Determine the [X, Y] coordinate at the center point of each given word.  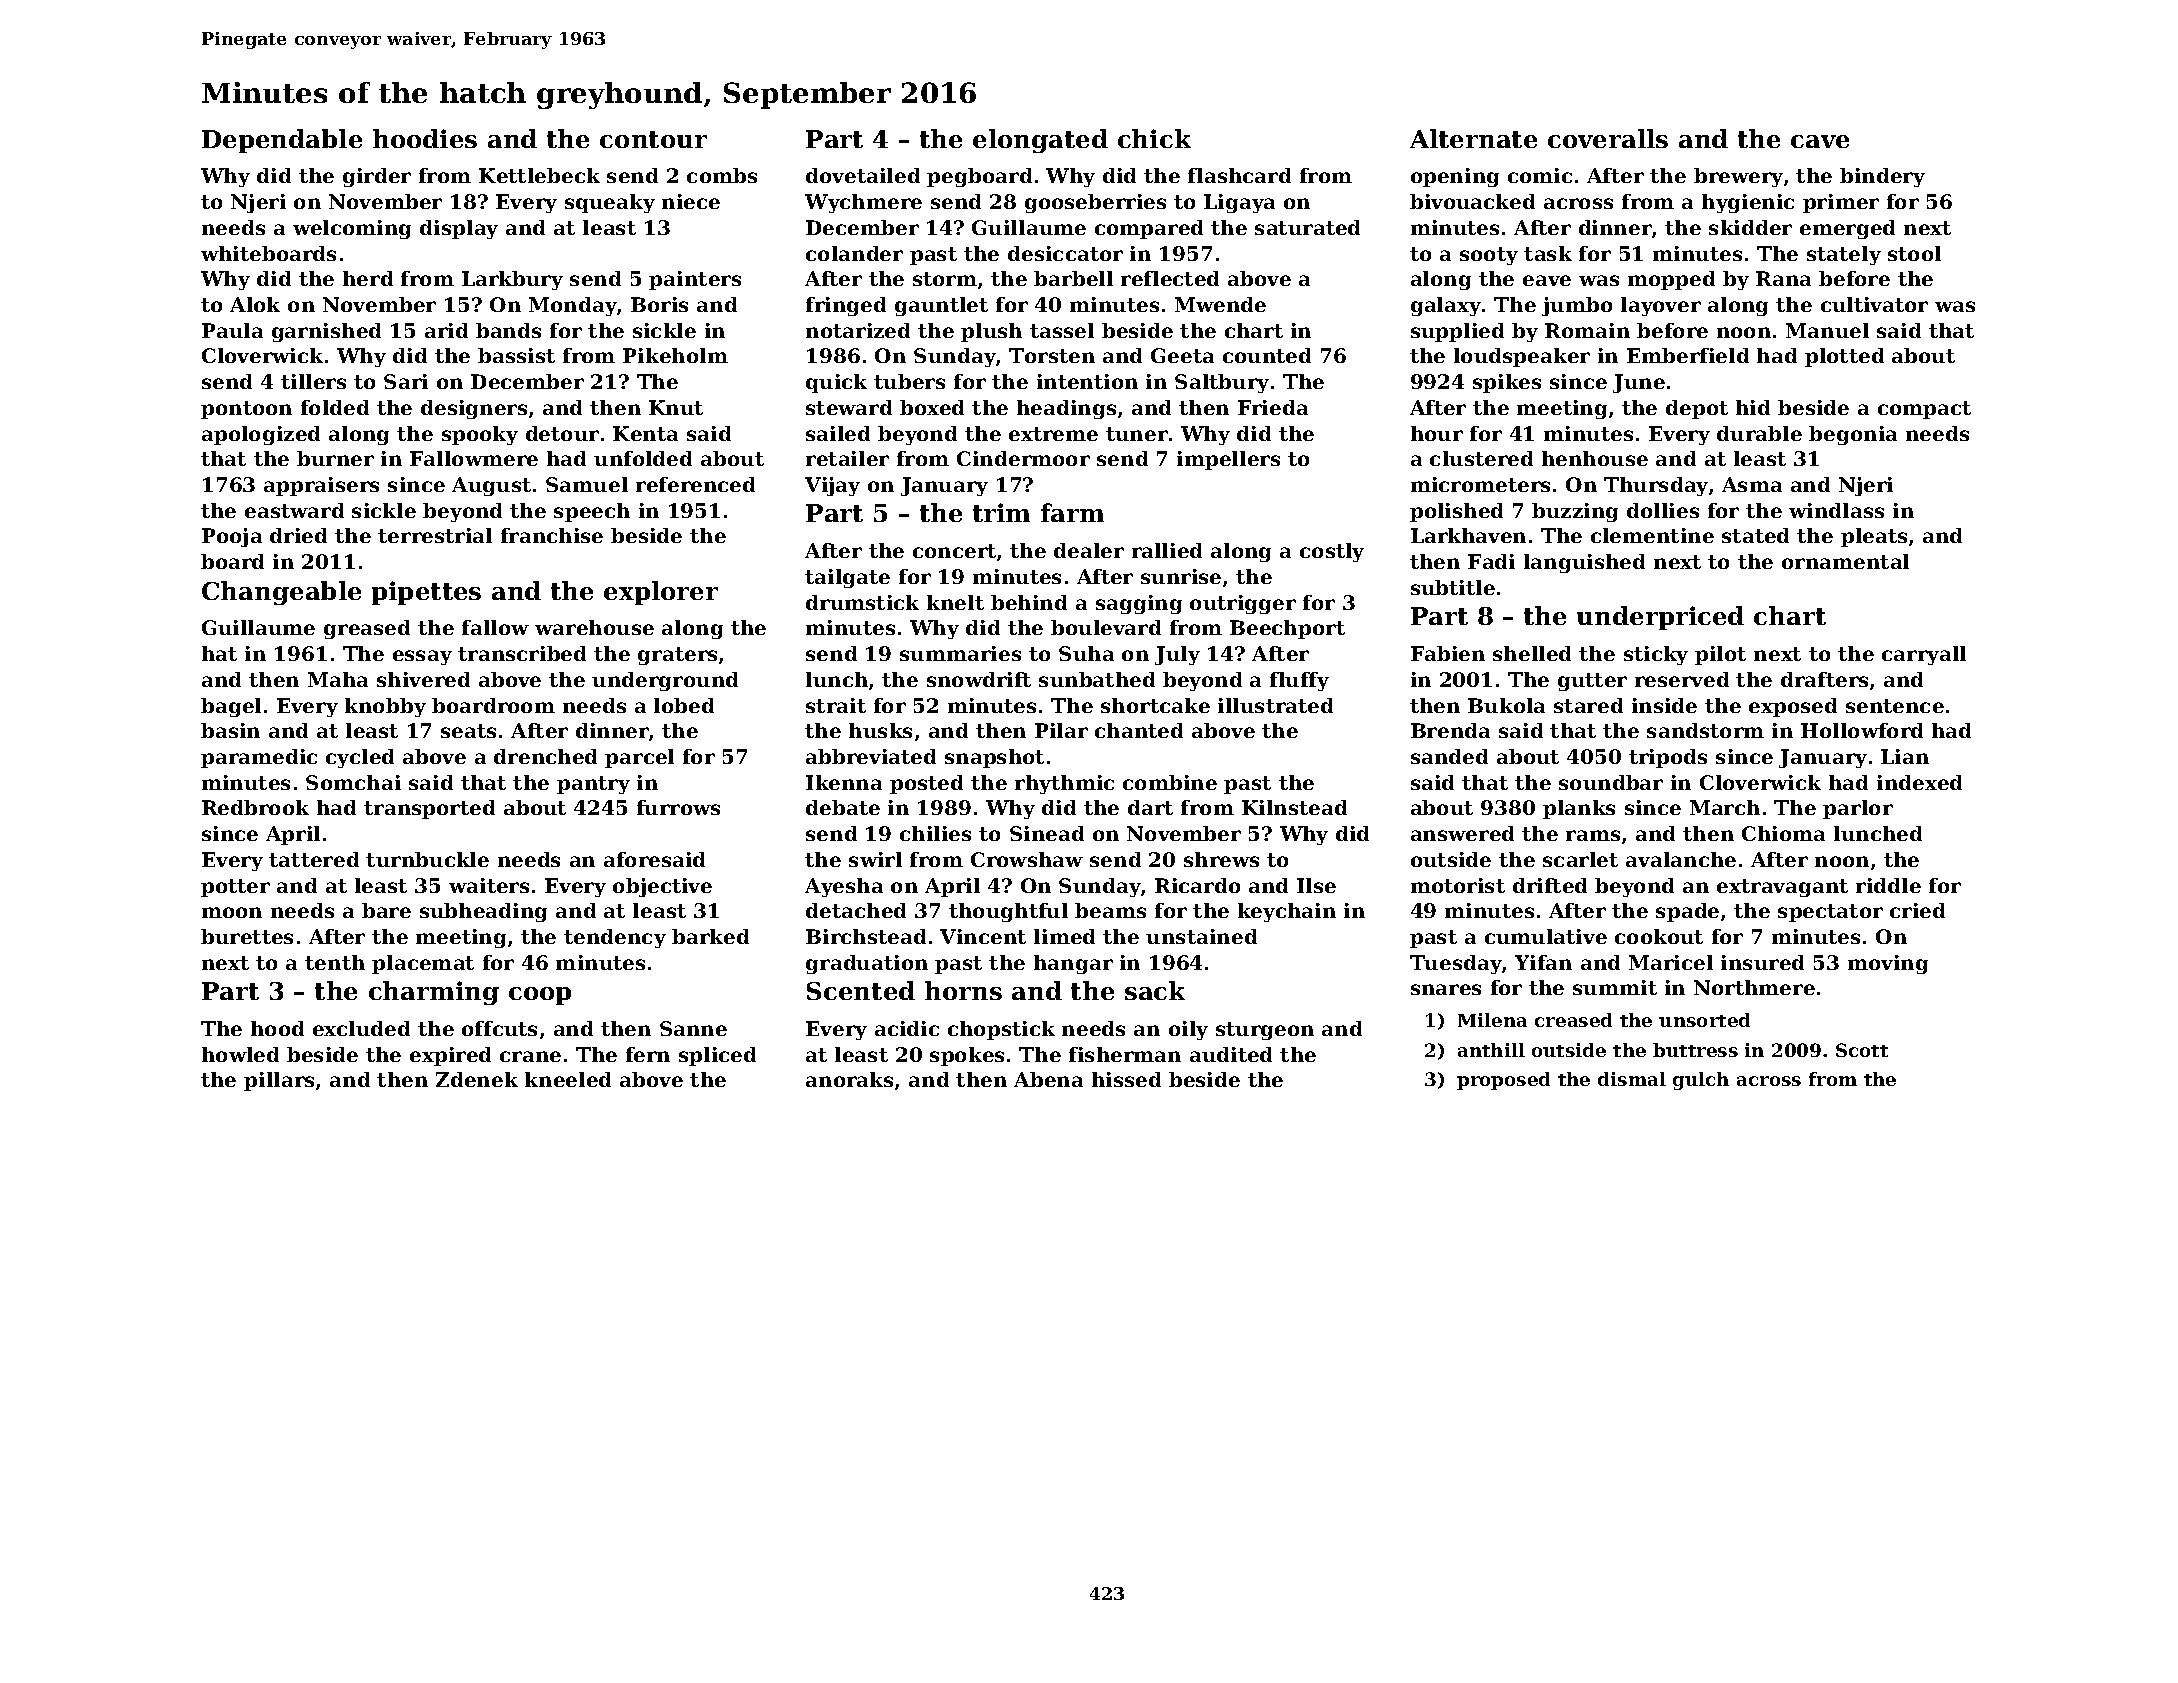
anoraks [849, 1079]
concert [954, 551]
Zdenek [477, 1079]
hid [1753, 407]
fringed [846, 306]
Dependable [282, 141]
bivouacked [1472, 201]
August [491, 486]
